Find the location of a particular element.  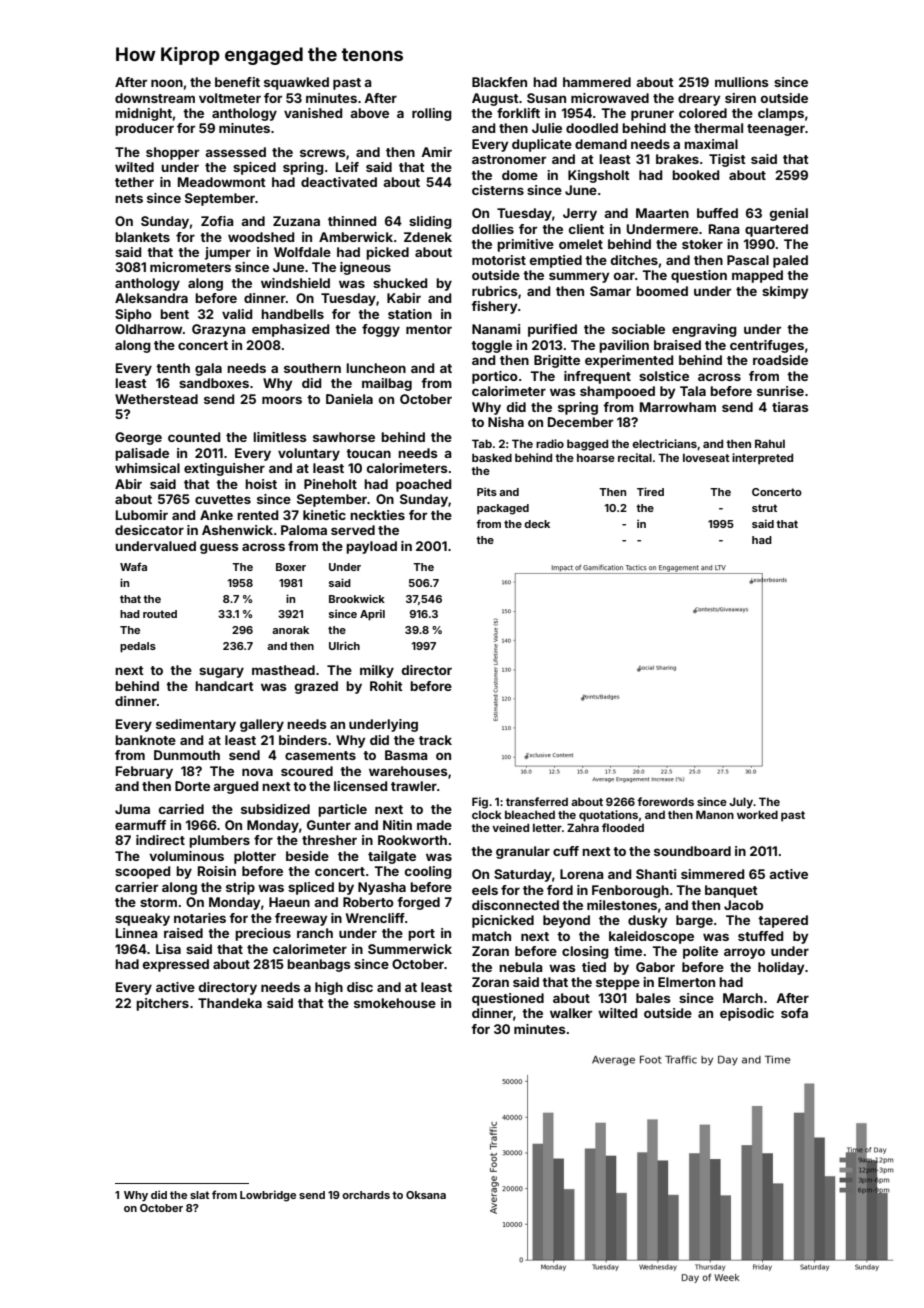

foggy is located at coordinates (381, 330).
